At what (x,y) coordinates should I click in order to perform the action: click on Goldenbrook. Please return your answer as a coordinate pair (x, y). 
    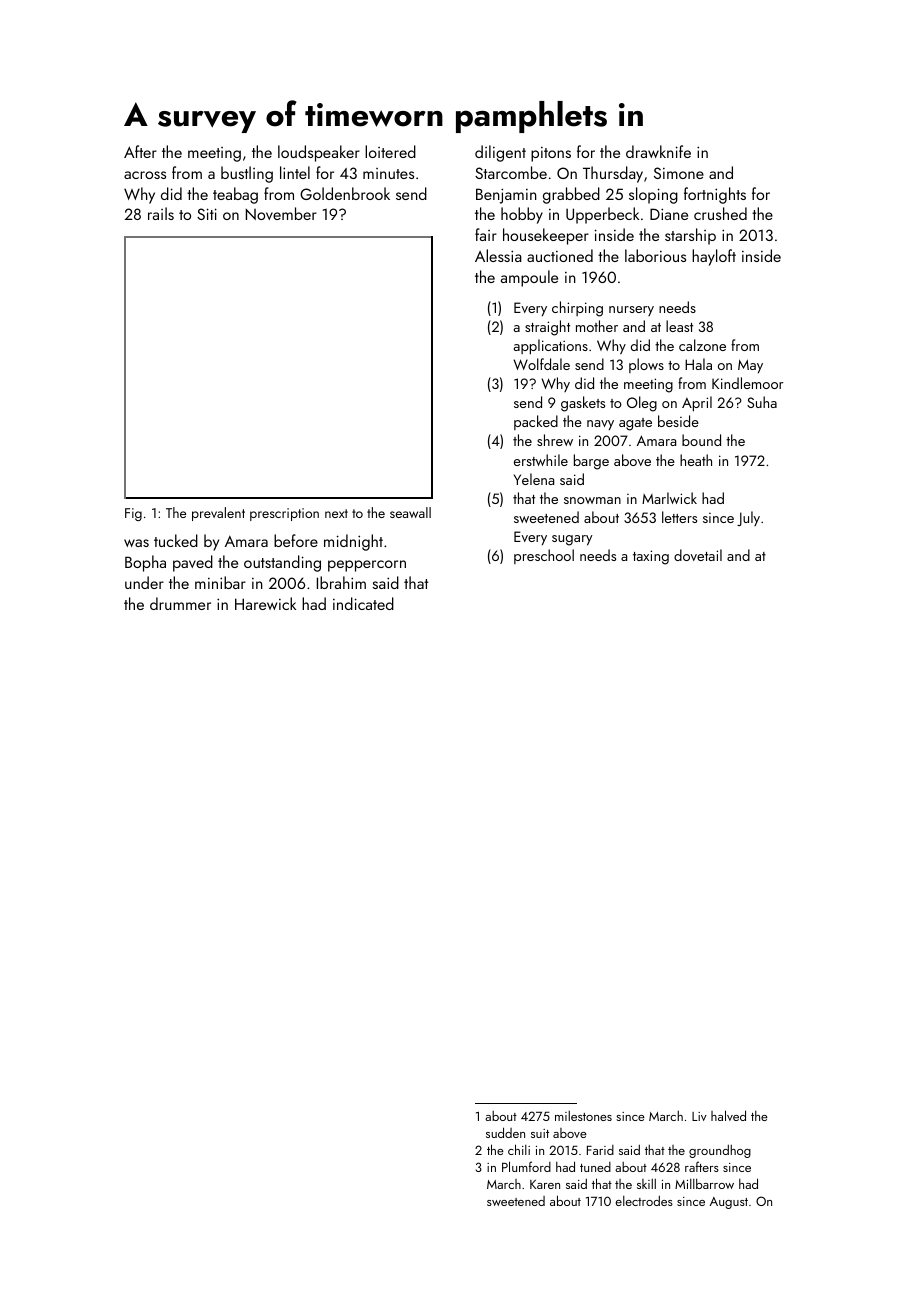
    Looking at the image, I should click on (345, 193).
